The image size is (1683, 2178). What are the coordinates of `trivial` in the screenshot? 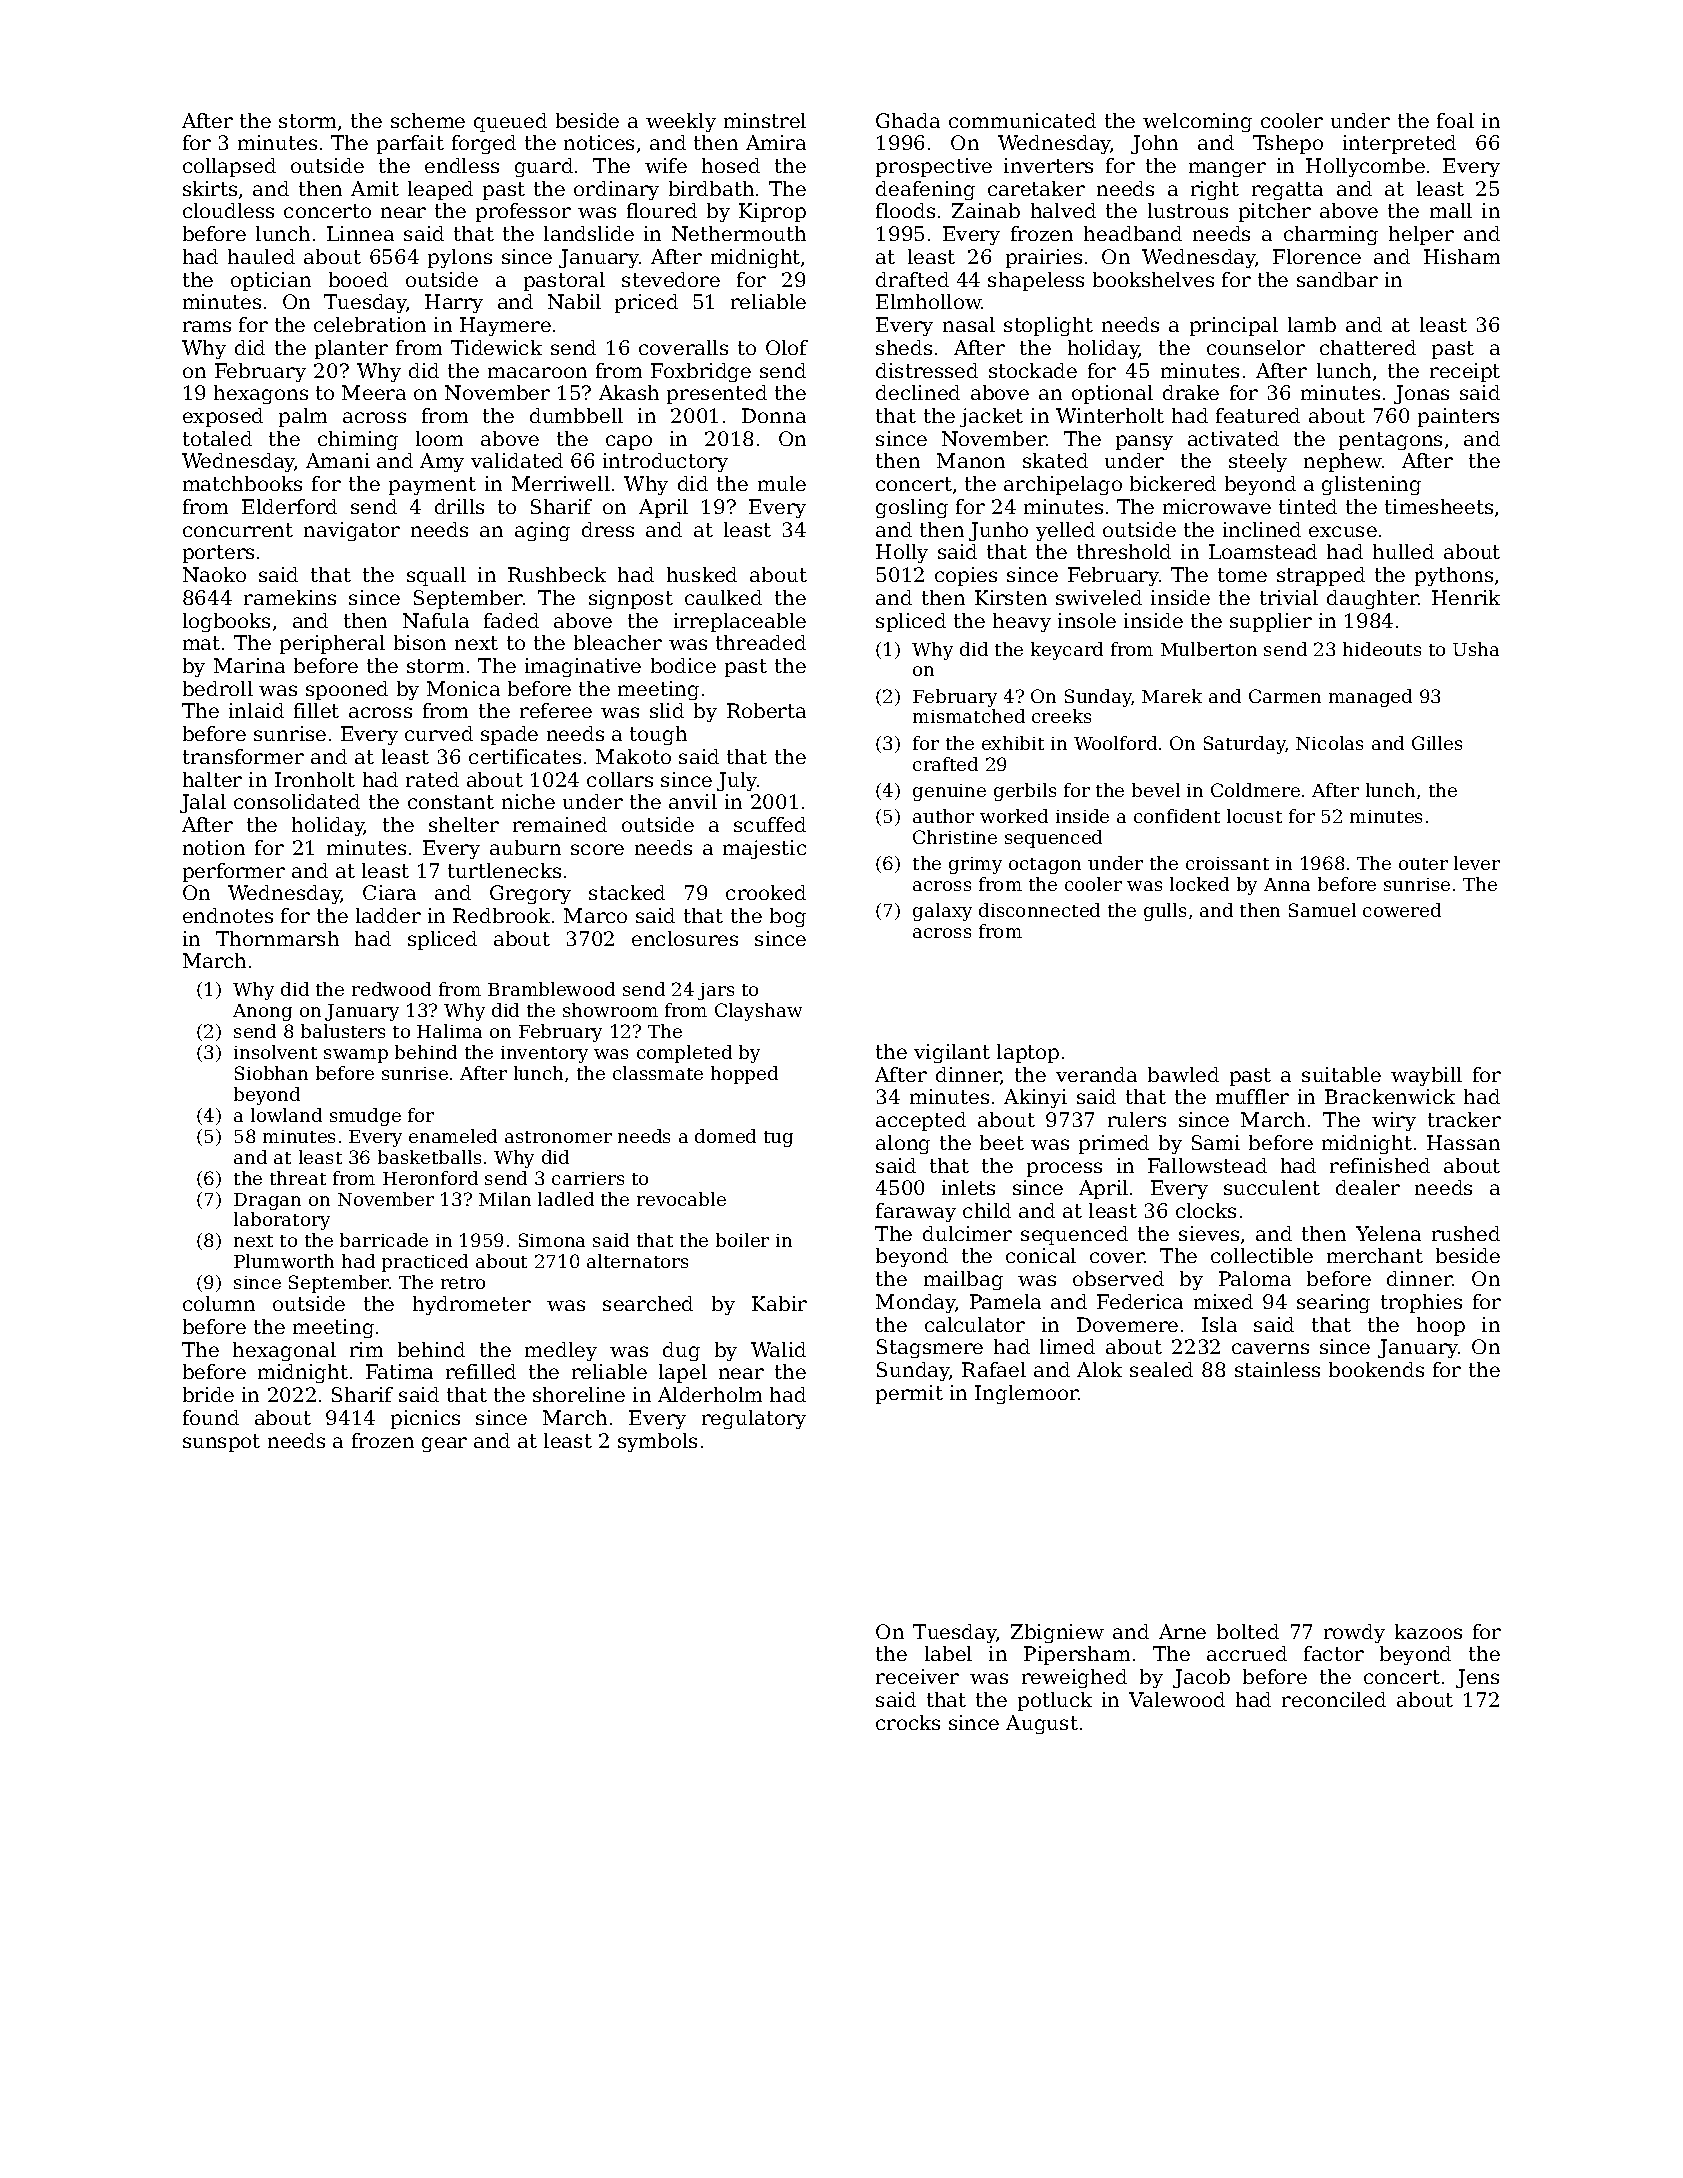 It's located at (1289, 597).
